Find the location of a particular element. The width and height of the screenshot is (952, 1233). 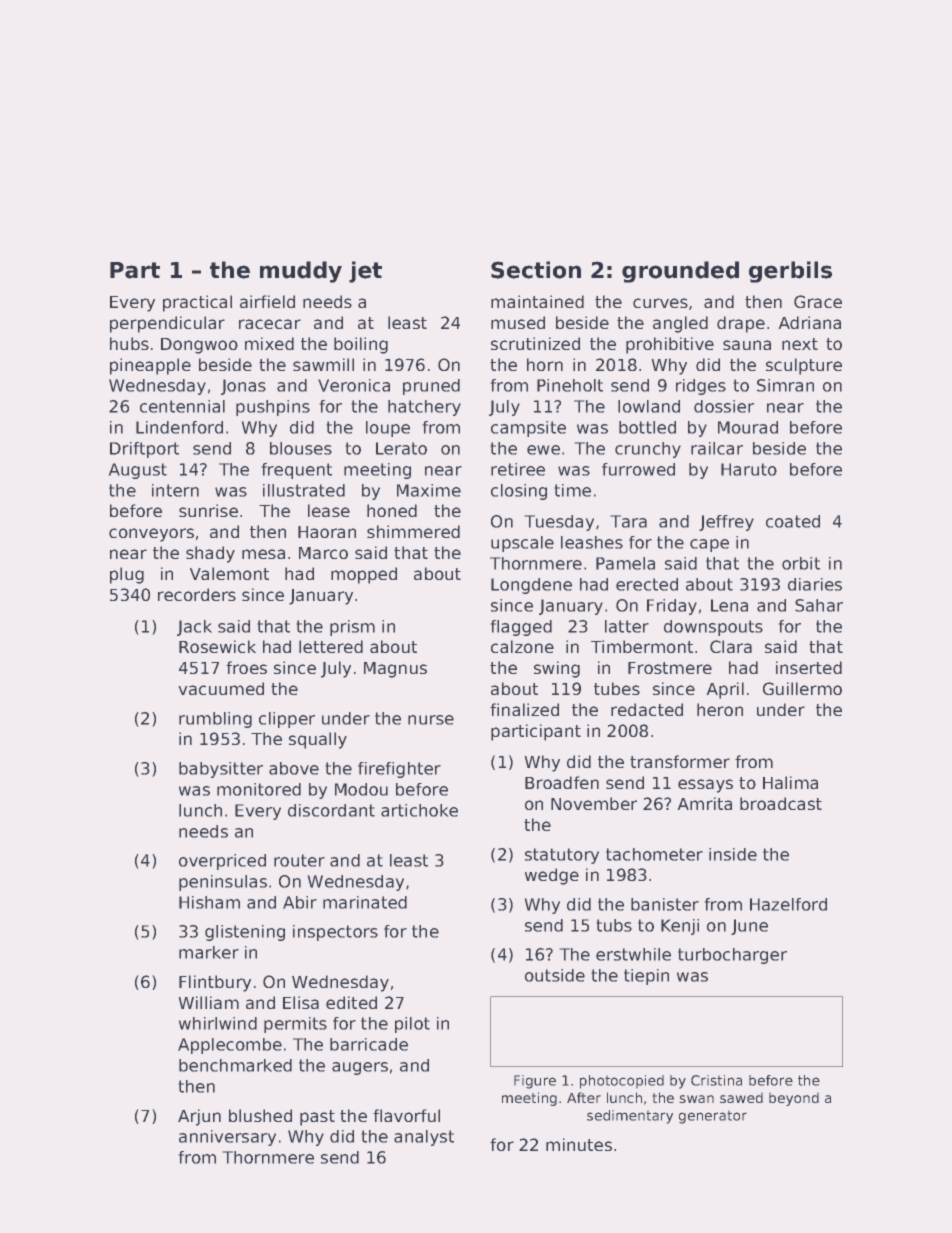

centennial is located at coordinates (182, 406).
